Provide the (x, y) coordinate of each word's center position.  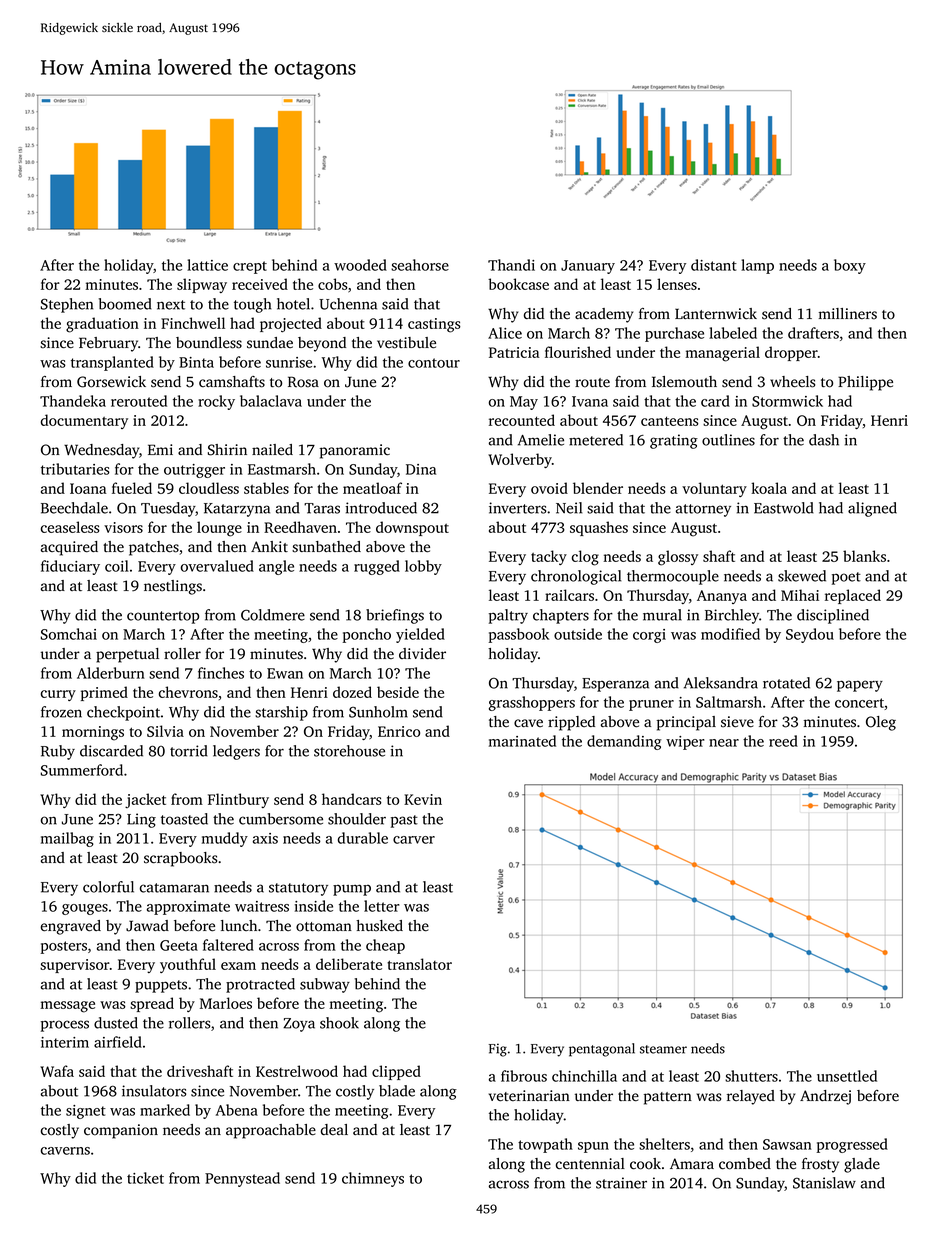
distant (714, 265)
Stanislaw (824, 1183)
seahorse (420, 265)
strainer (621, 1183)
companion (121, 1131)
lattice (207, 265)
